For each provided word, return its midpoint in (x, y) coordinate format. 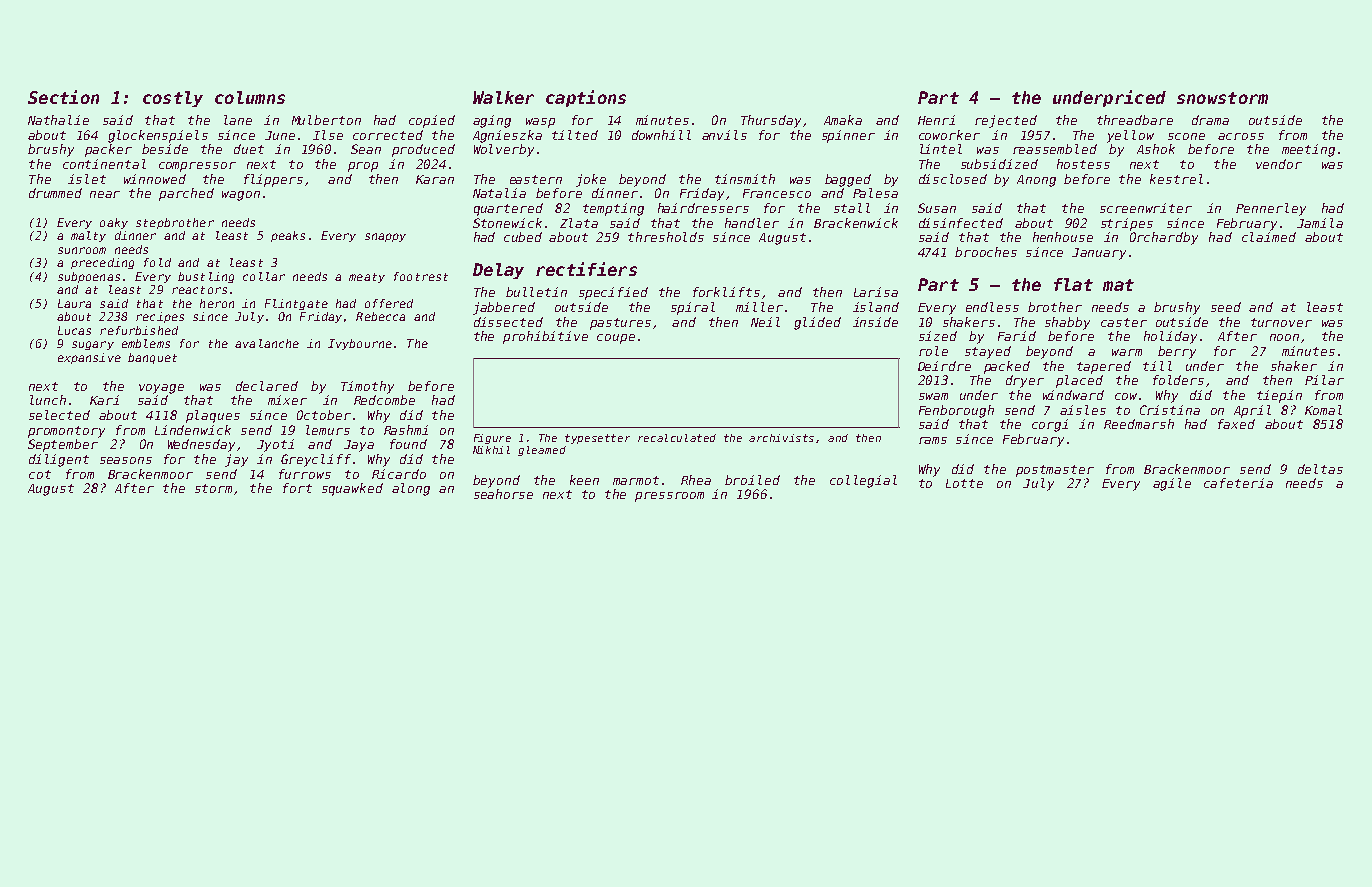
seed (1226, 307)
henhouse (1063, 237)
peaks (288, 236)
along (411, 489)
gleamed (542, 451)
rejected (1006, 121)
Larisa (876, 292)
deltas (1320, 469)
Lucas (74, 330)
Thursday (771, 121)
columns (250, 97)
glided (817, 323)
